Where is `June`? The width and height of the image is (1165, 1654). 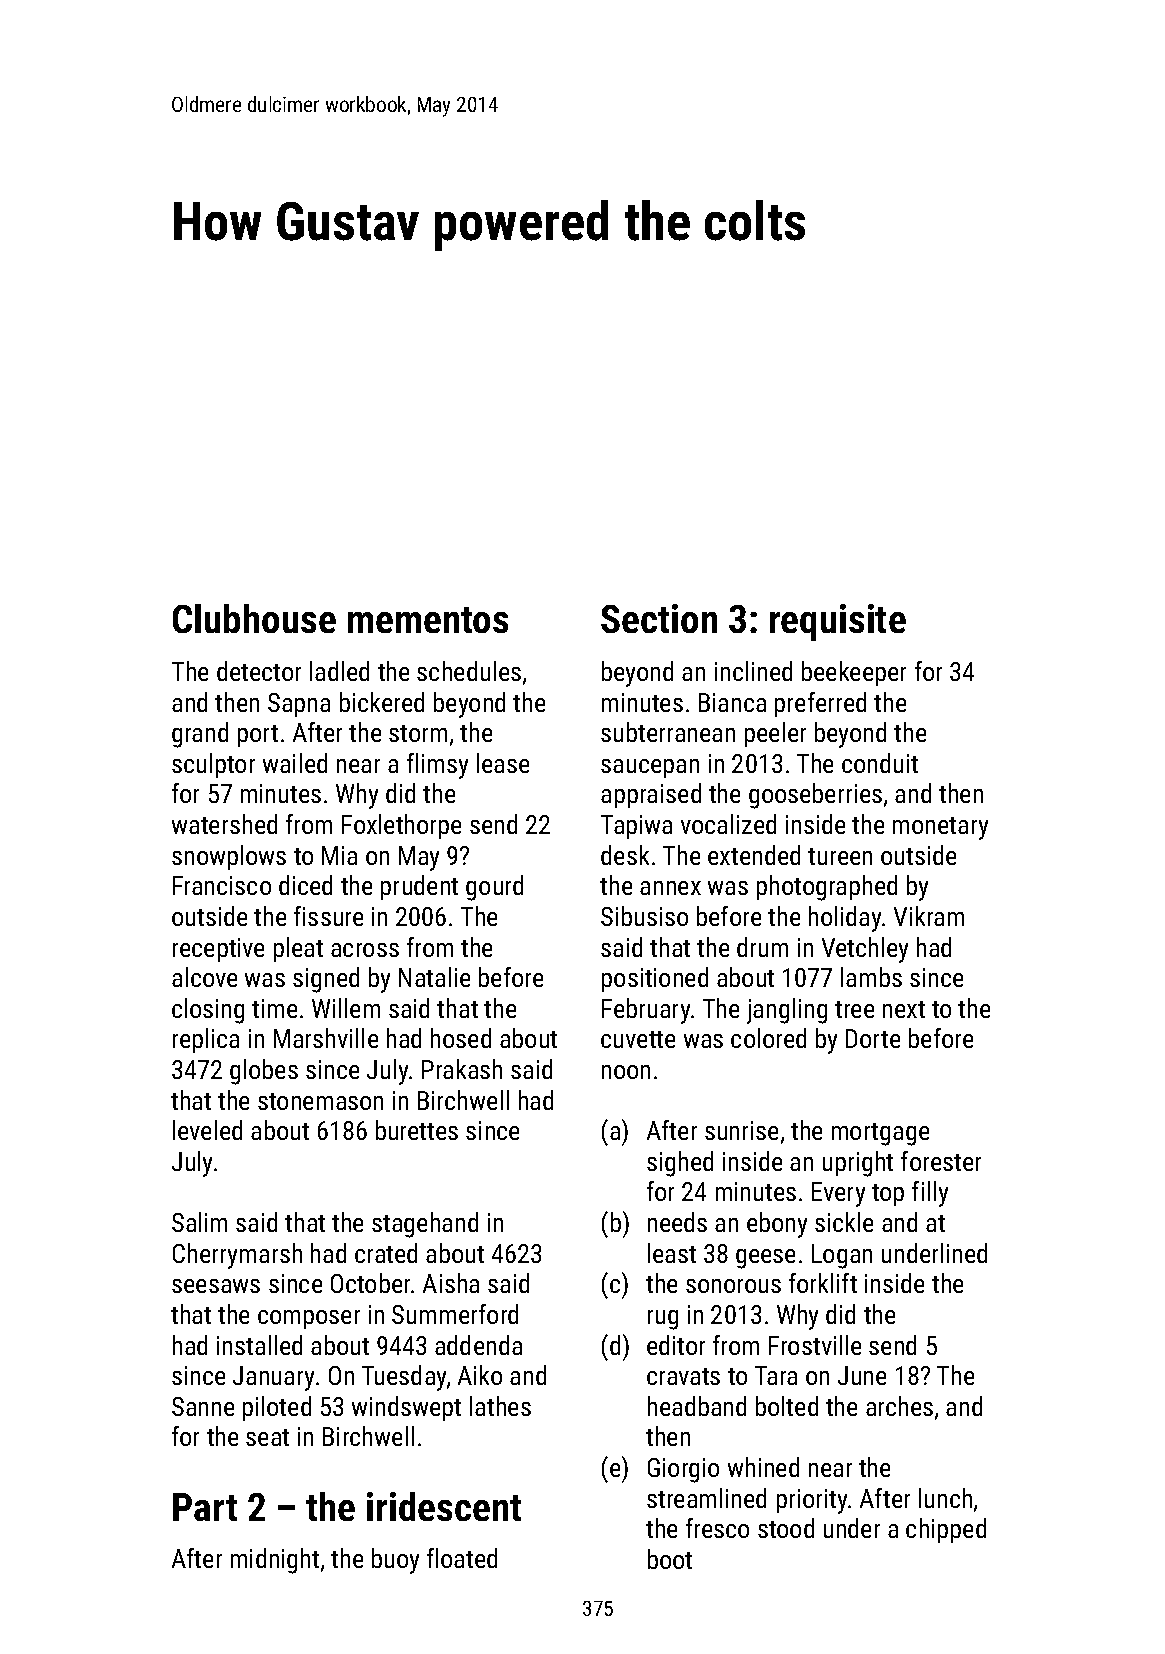 June is located at coordinates (862, 1375).
